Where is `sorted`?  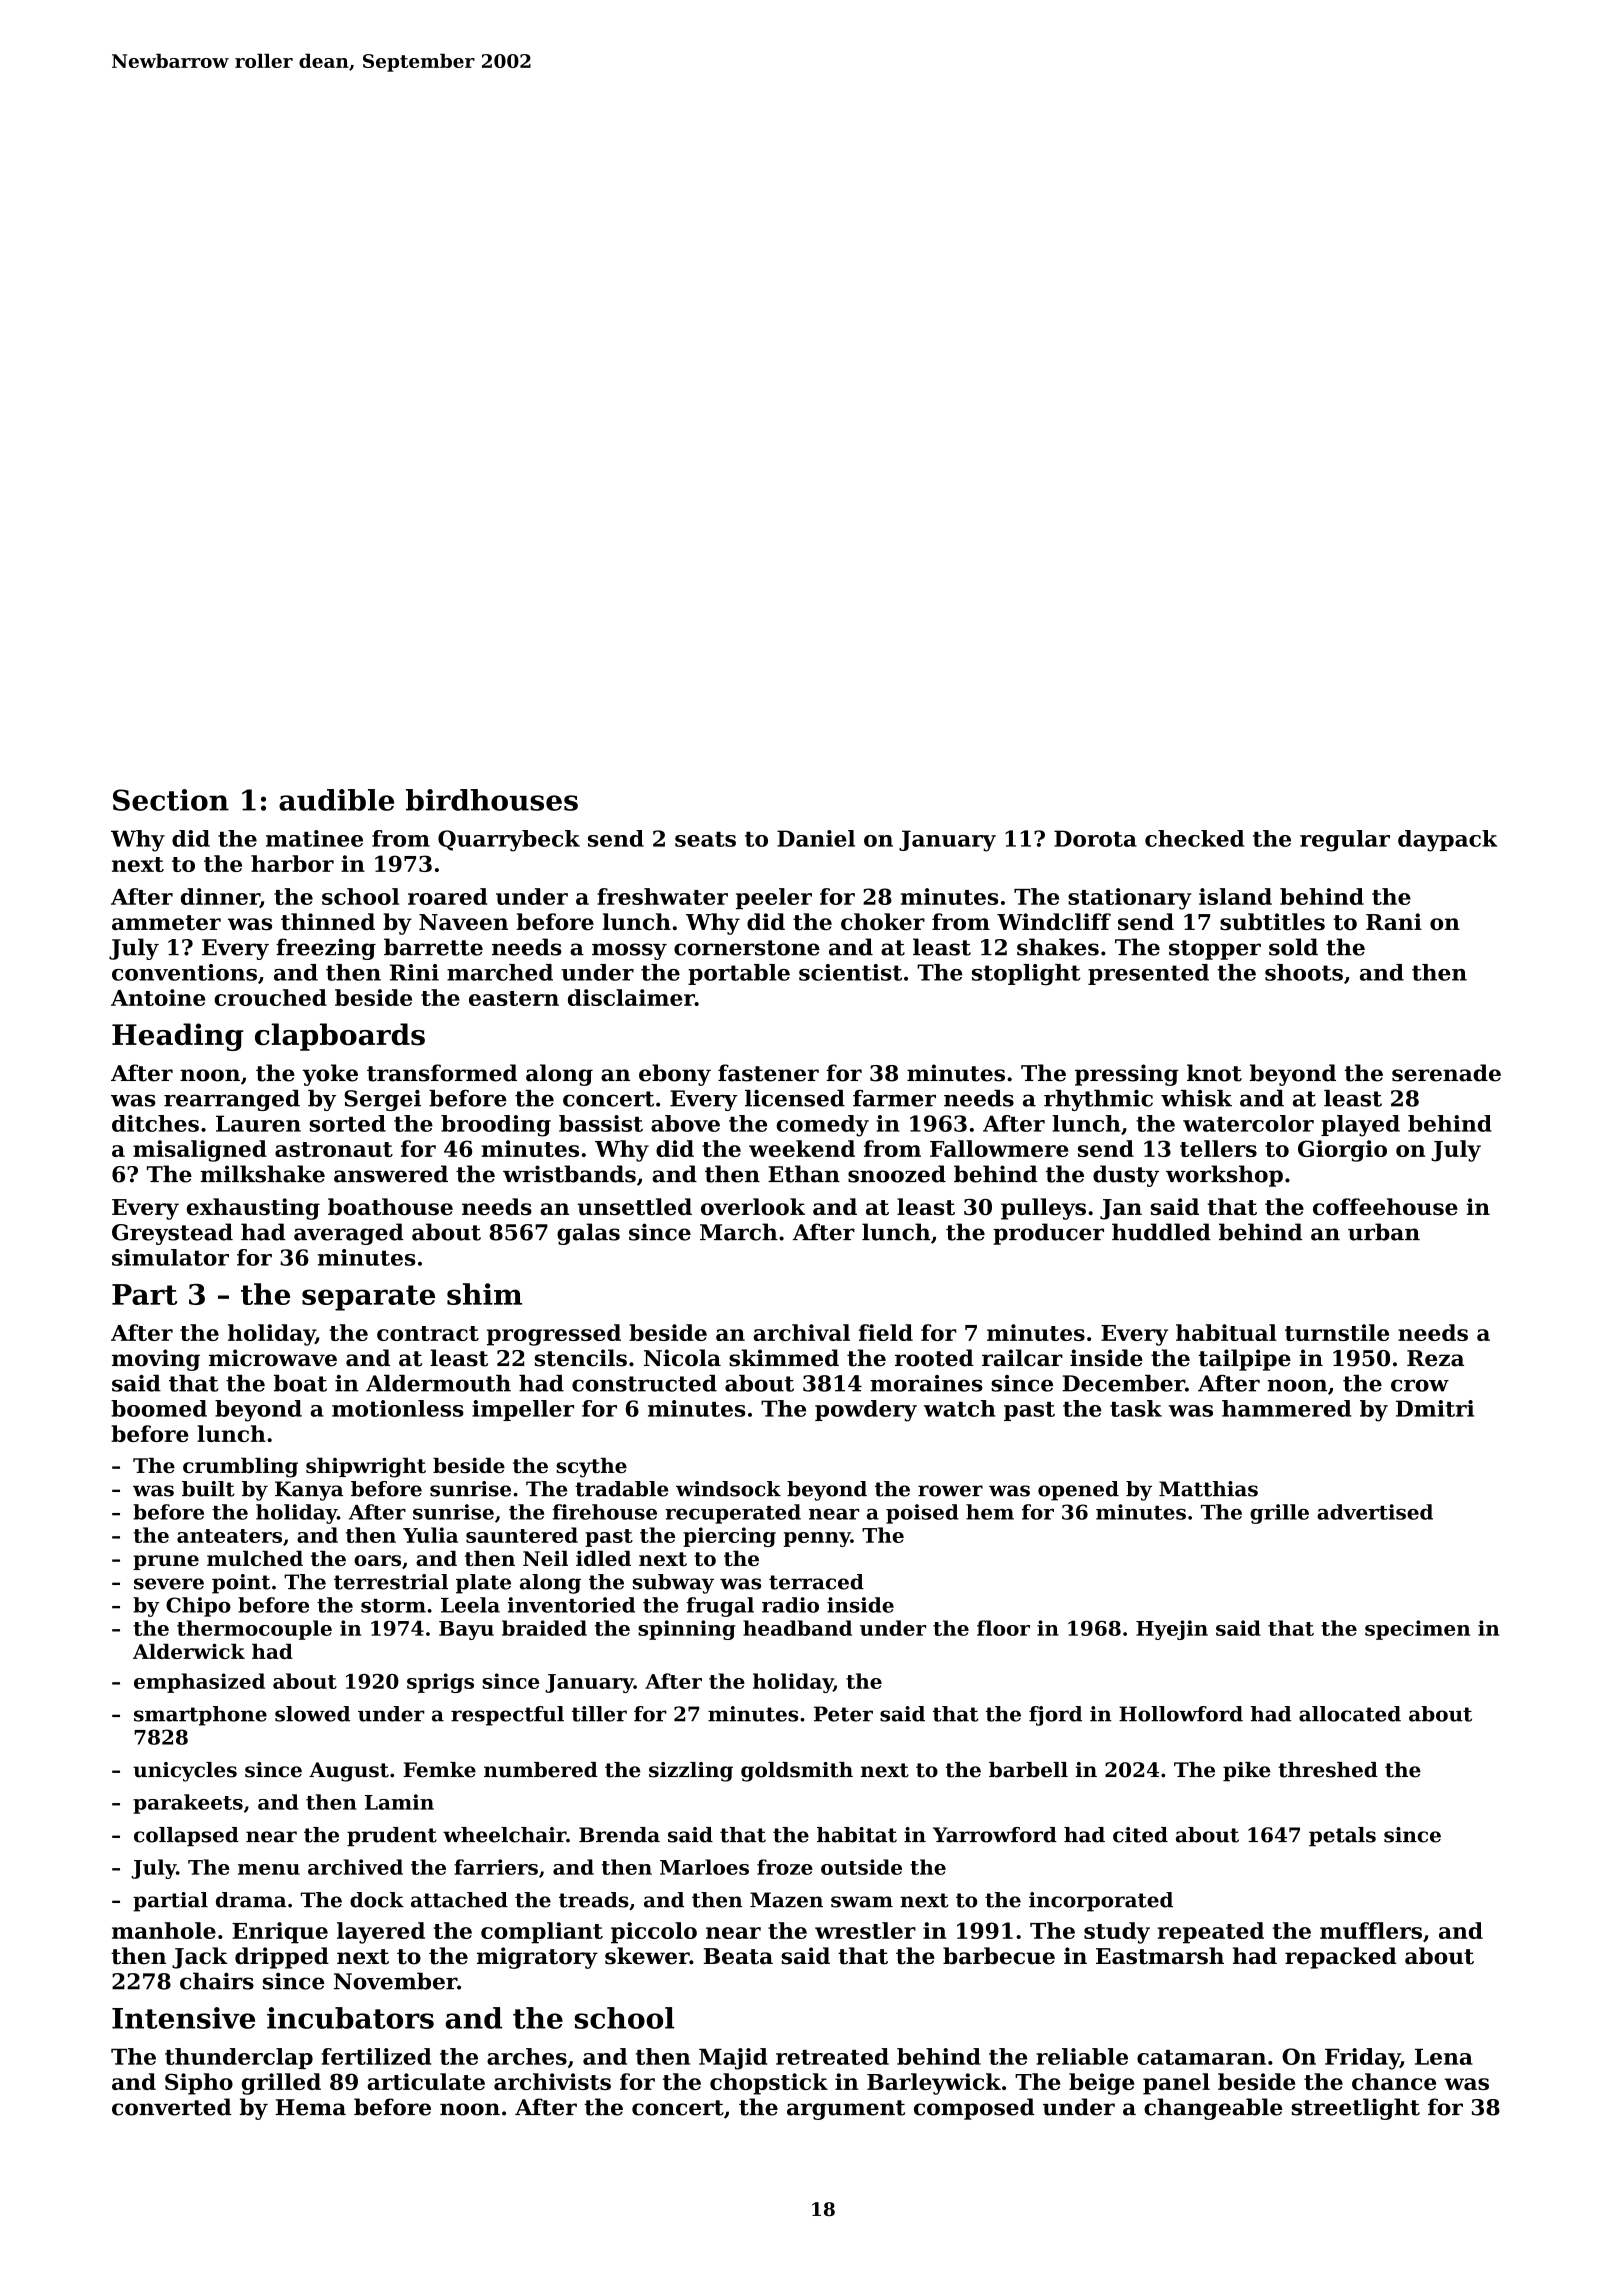
sorted is located at coordinates (348, 1123).
